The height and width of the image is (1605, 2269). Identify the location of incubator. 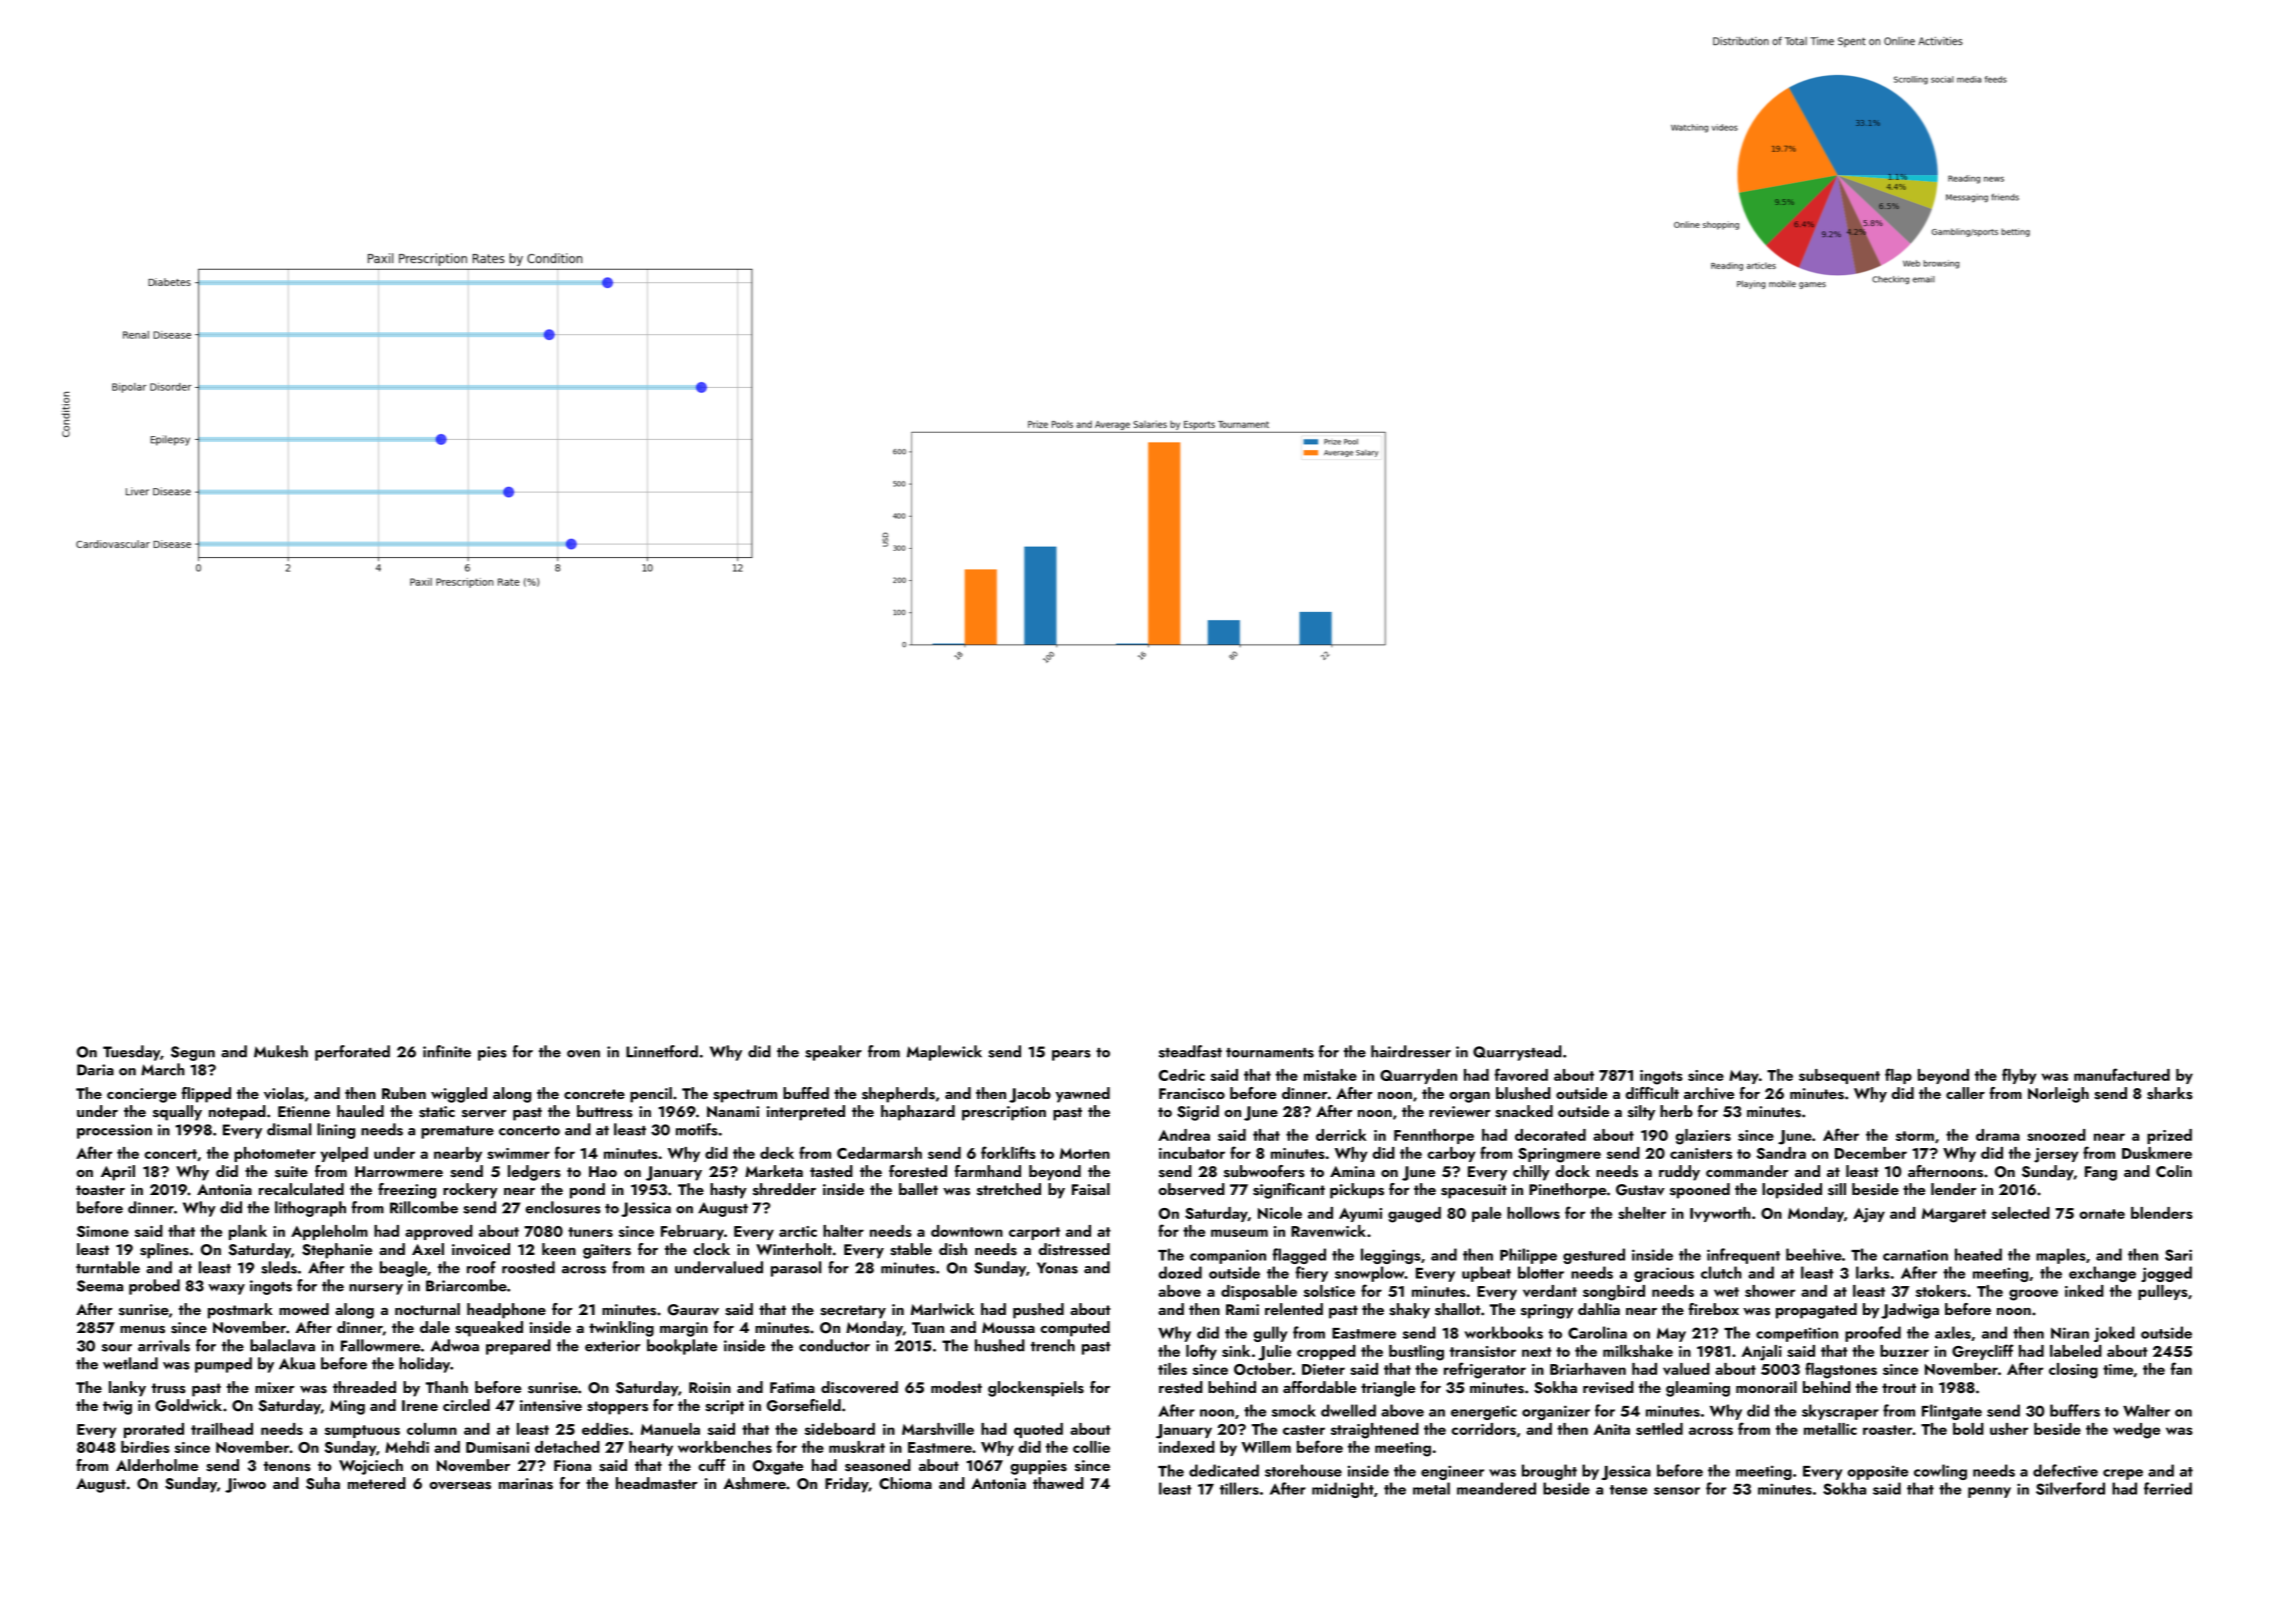
(1192, 1153).
